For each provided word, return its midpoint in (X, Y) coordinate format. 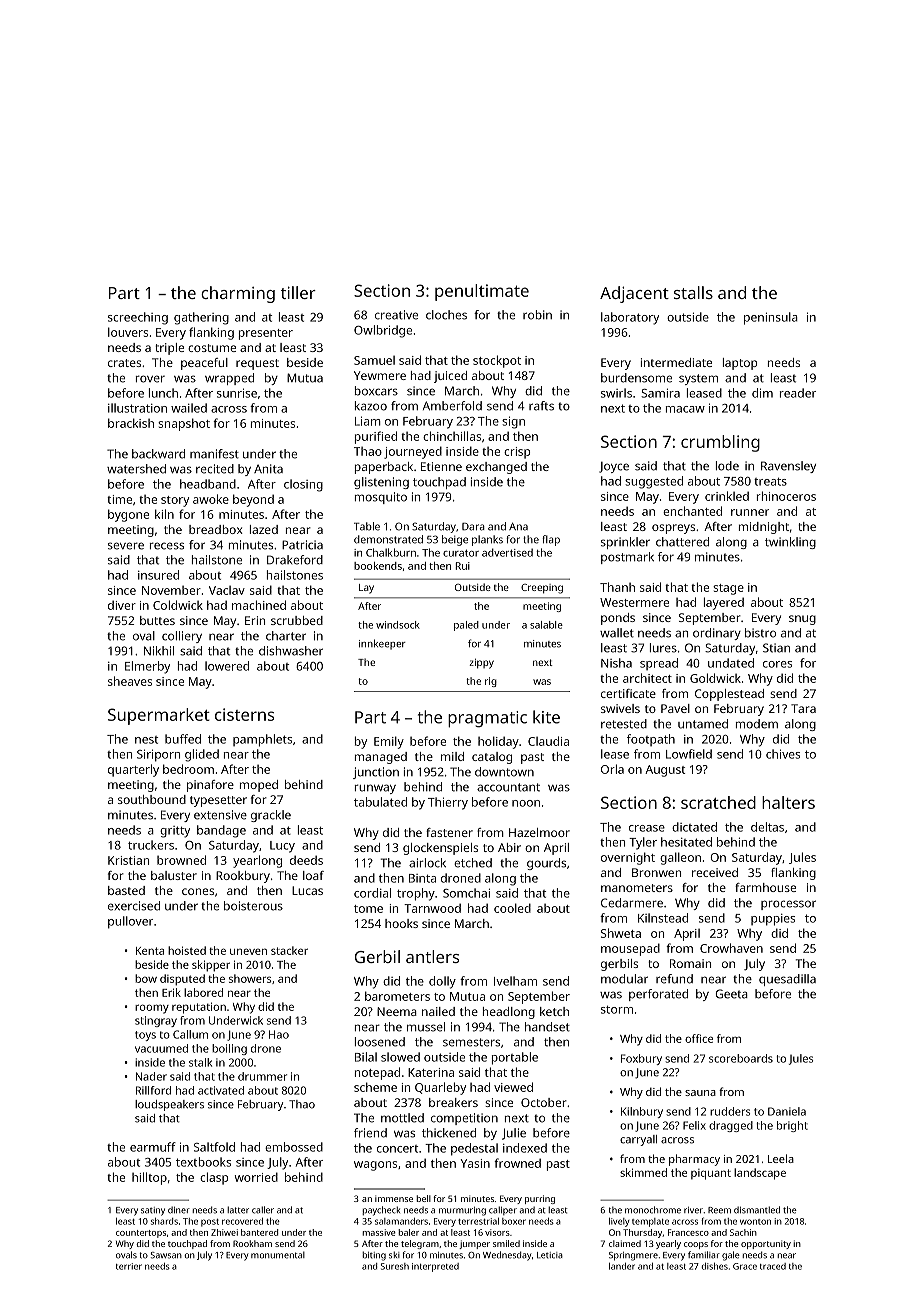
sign (513, 422)
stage (728, 589)
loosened (380, 1042)
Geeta (732, 994)
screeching (138, 318)
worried (256, 1177)
